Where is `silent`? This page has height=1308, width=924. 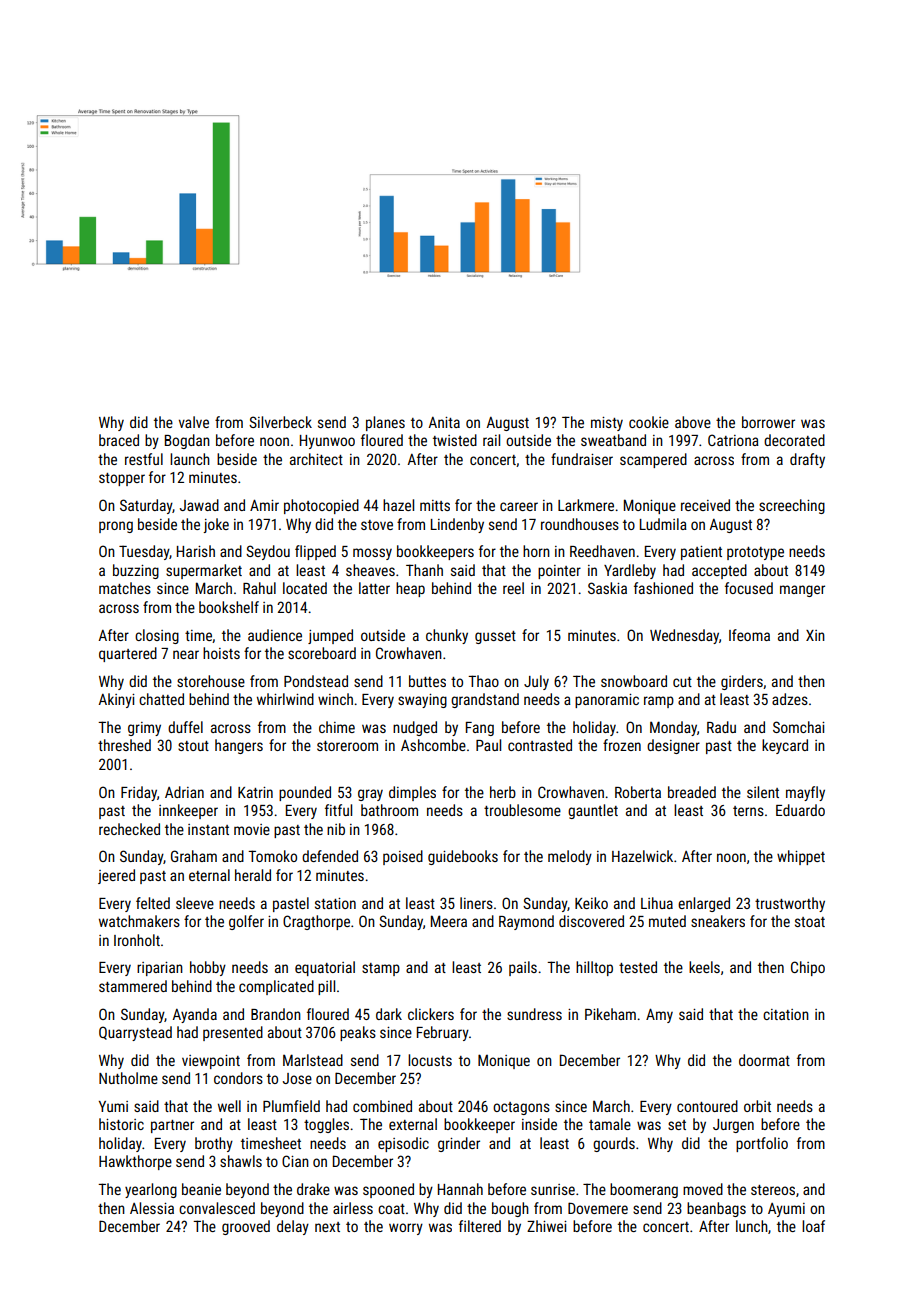
silent is located at coordinates (763, 792).
